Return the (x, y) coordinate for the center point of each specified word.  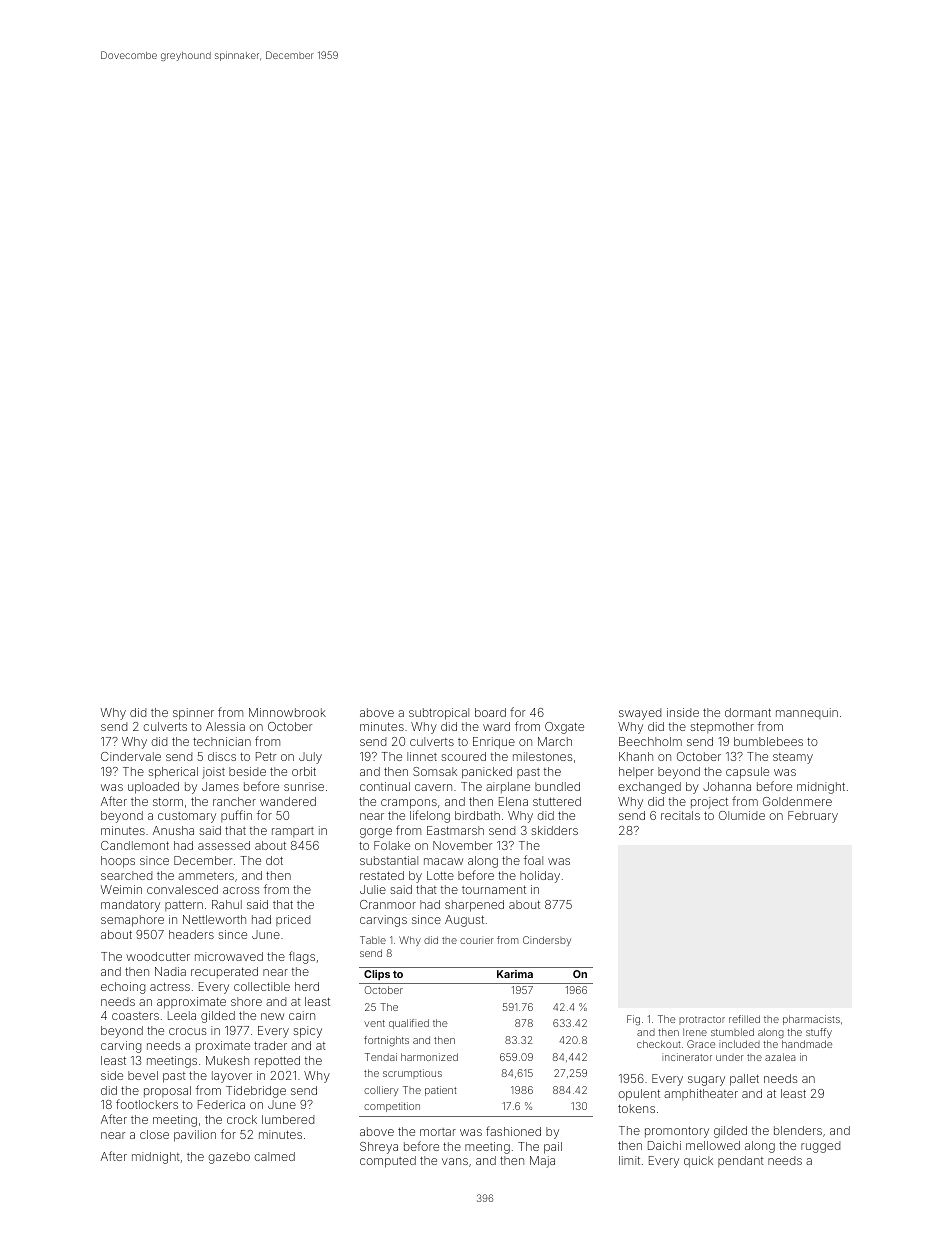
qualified (409, 1024)
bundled (557, 786)
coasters (135, 1016)
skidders (554, 830)
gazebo (229, 1158)
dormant (748, 712)
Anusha (173, 830)
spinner (193, 714)
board (490, 712)
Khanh (636, 756)
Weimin (121, 889)
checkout (658, 1044)
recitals (680, 815)
